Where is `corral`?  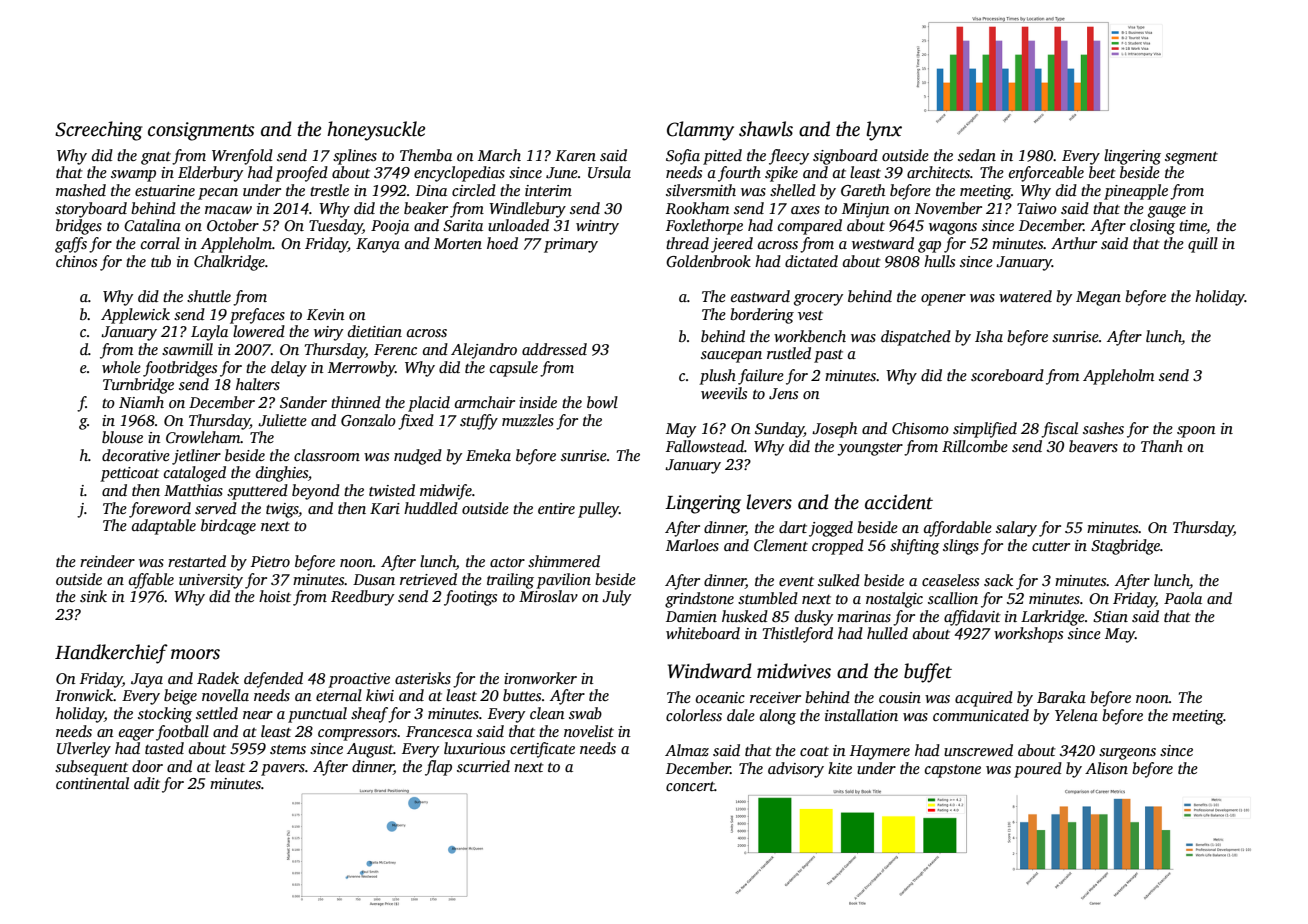
corral is located at coordinates (160, 243).
